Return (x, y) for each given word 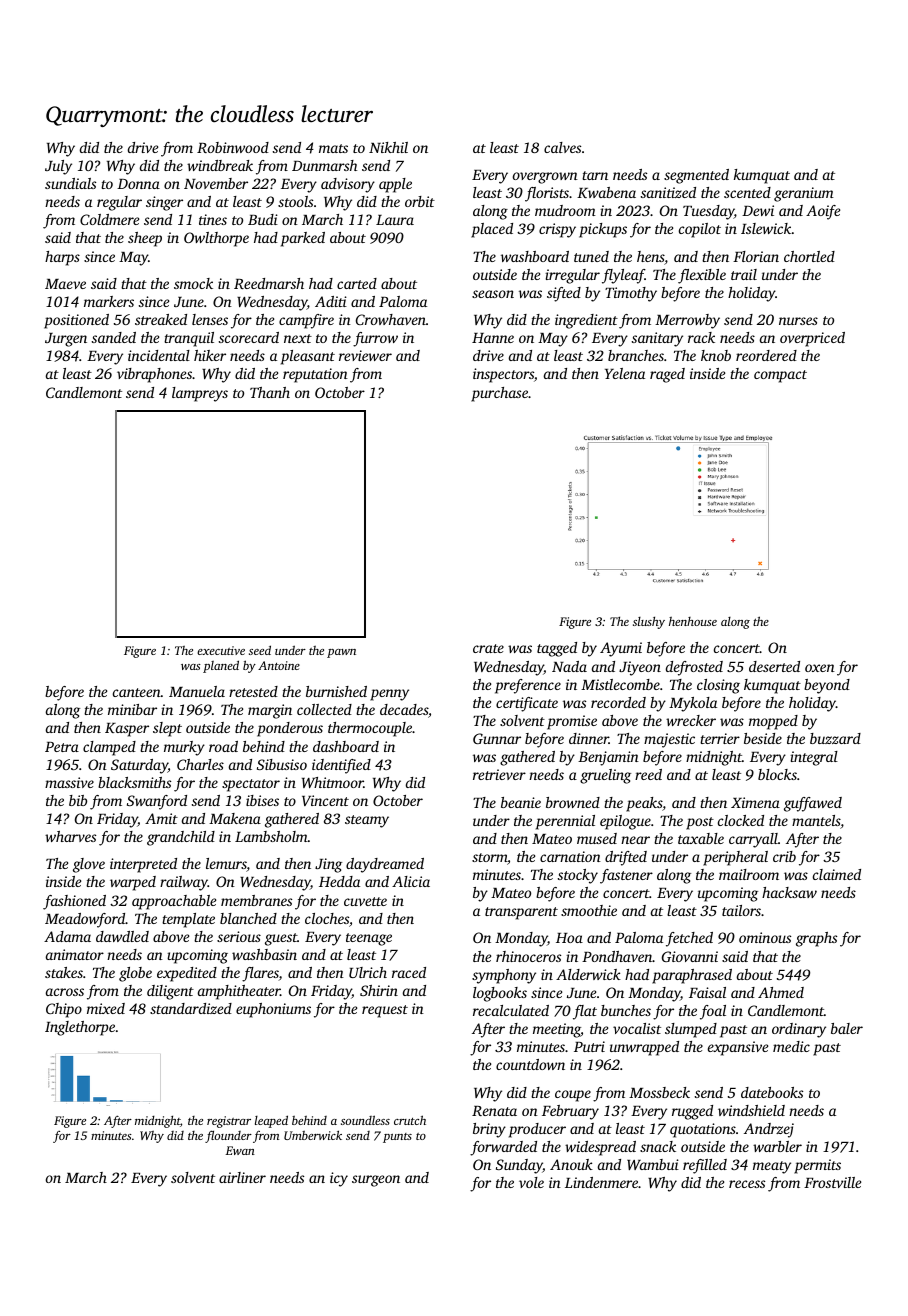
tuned (591, 256)
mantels (816, 820)
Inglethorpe (80, 1028)
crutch (410, 1120)
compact (780, 376)
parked (303, 239)
